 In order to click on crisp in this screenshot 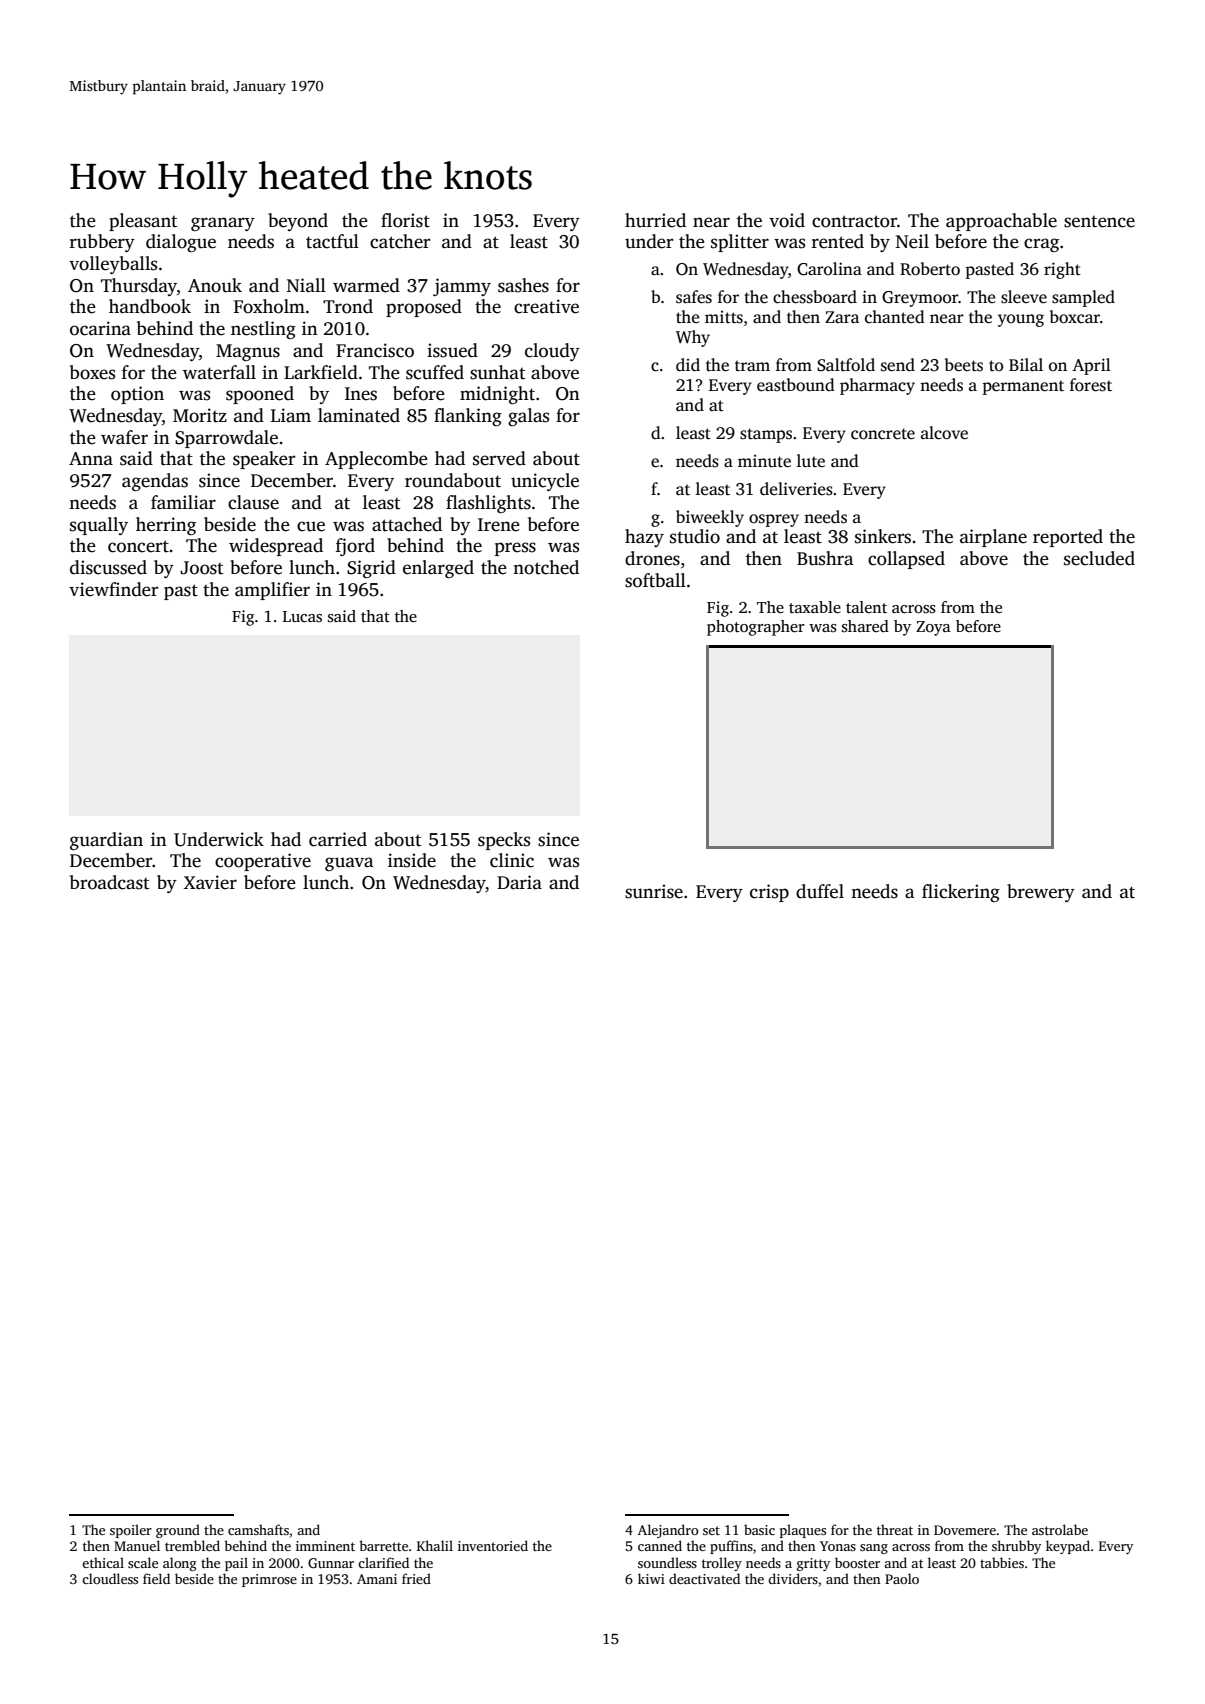, I will do `click(769, 893)`.
